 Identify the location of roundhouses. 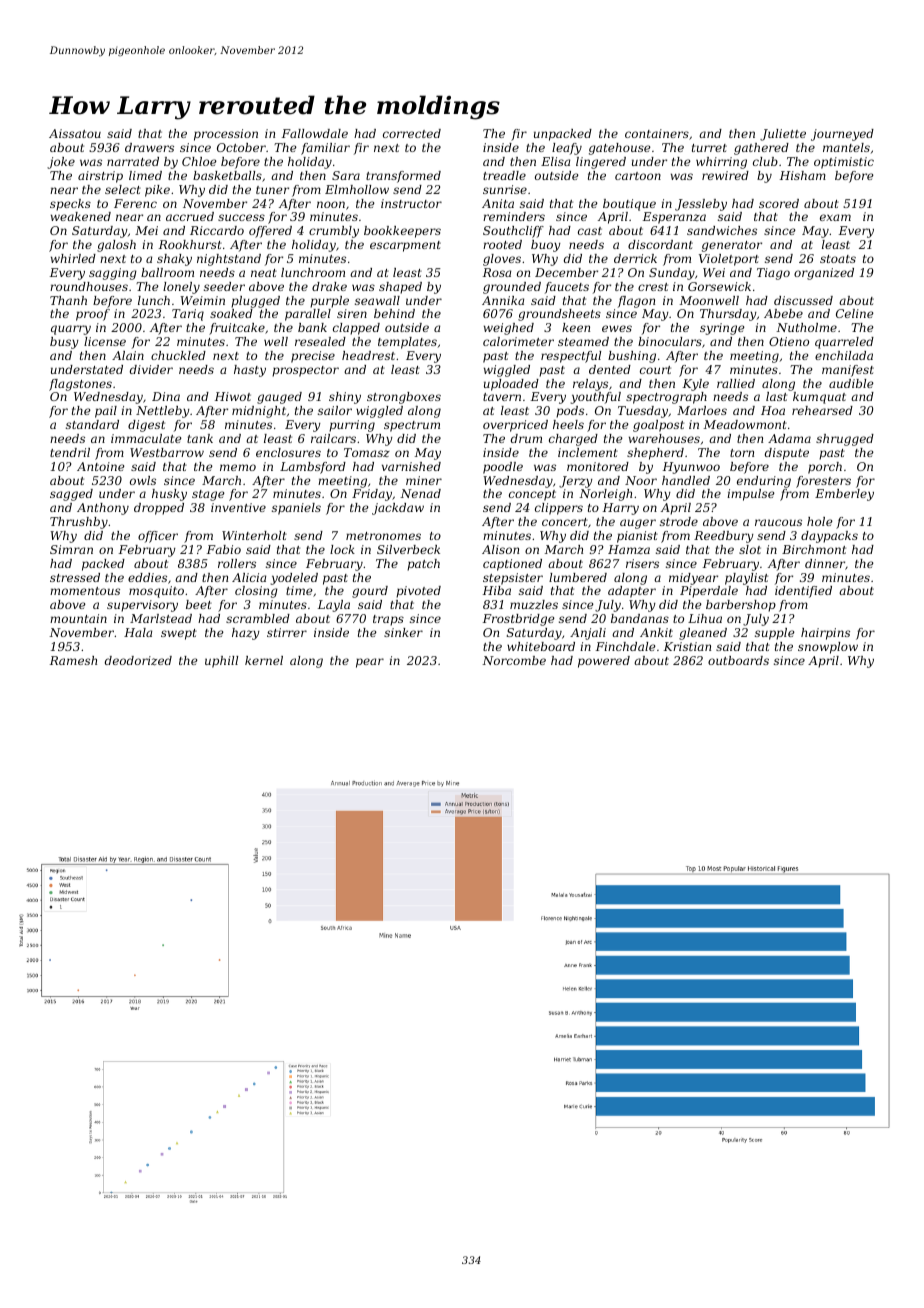
(89, 286).
